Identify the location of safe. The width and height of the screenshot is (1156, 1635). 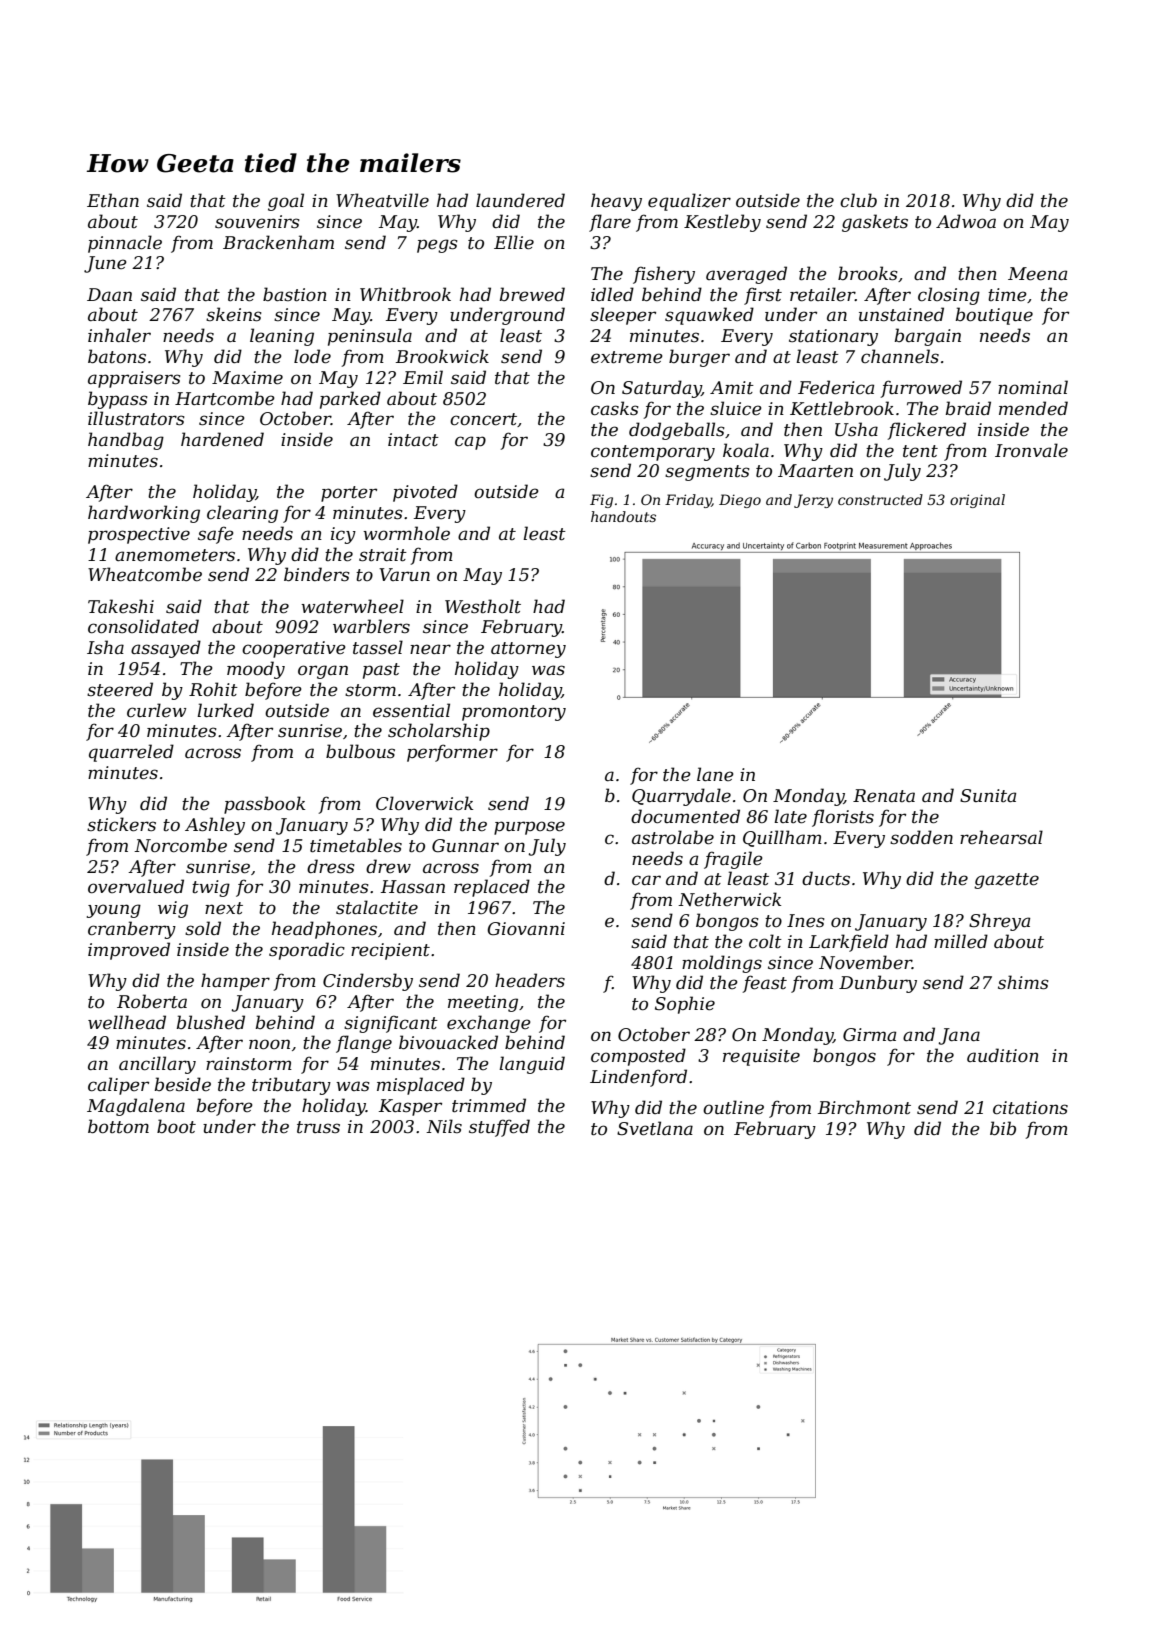
(216, 535).
